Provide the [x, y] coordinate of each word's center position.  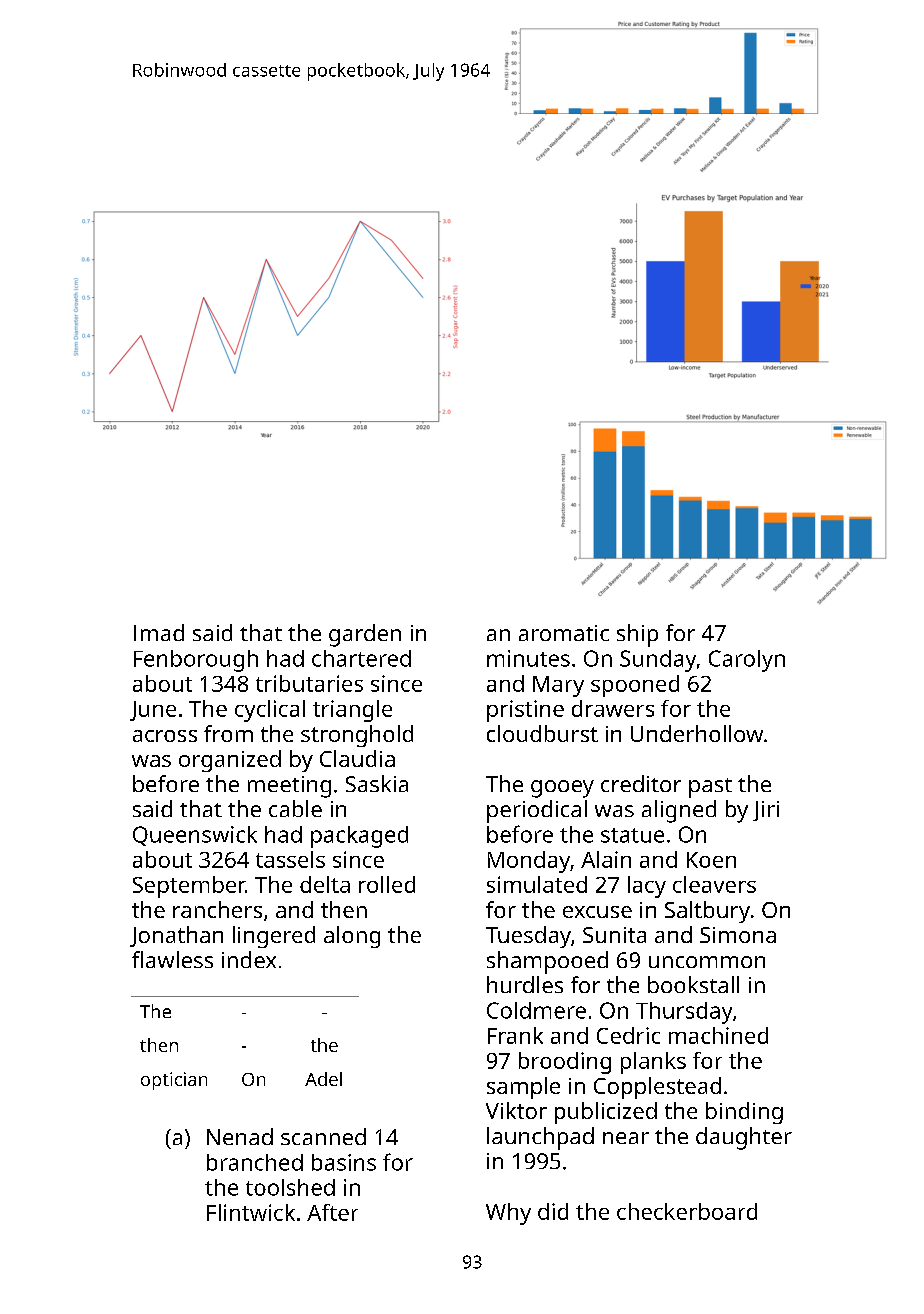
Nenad [240, 1136]
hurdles [525, 984]
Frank [515, 1035]
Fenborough [196, 661]
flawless [172, 959]
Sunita [614, 935]
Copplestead [657, 1088]
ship [637, 635]
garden [365, 635]
